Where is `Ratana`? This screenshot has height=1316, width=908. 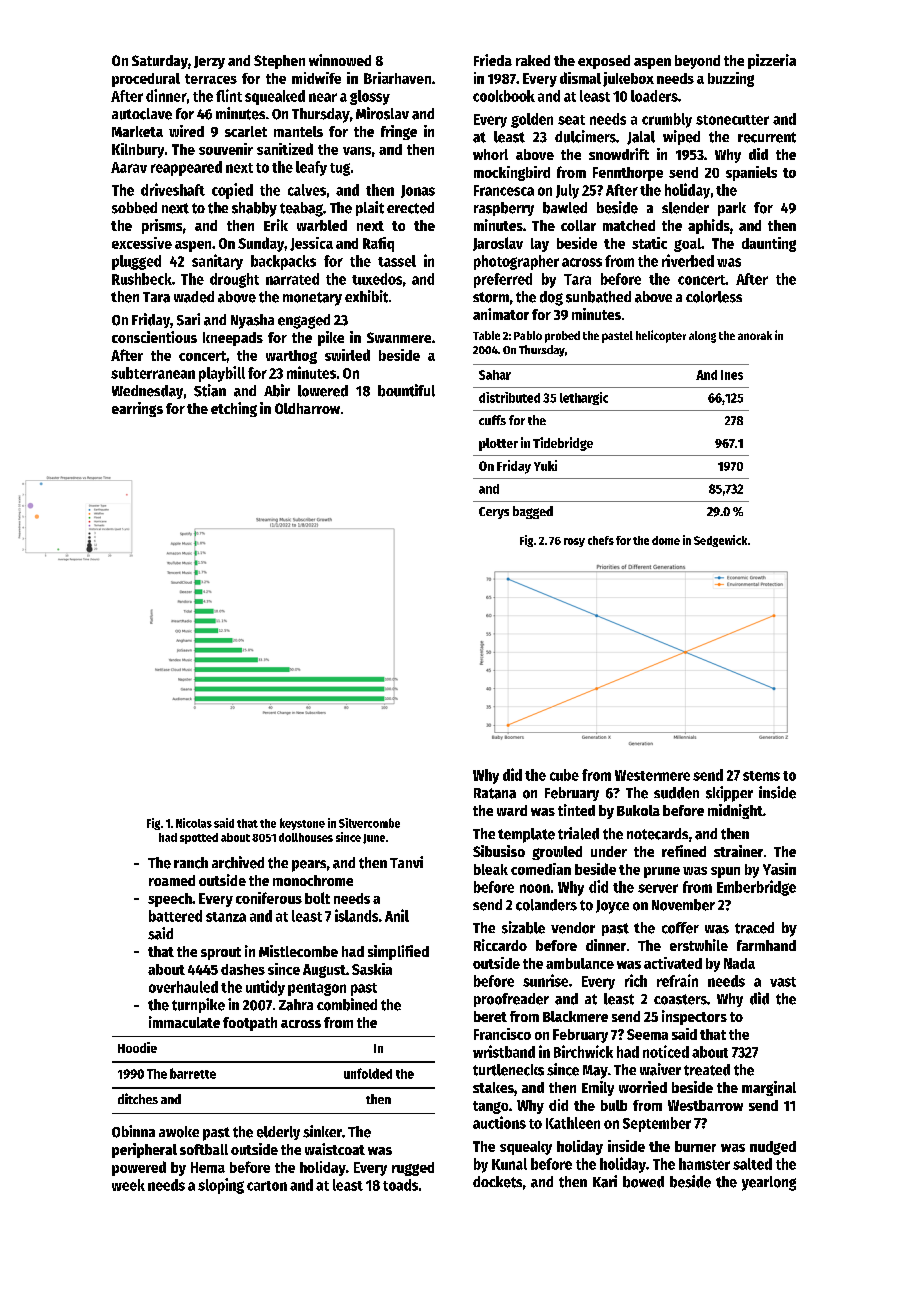
Ratana is located at coordinates (495, 793).
